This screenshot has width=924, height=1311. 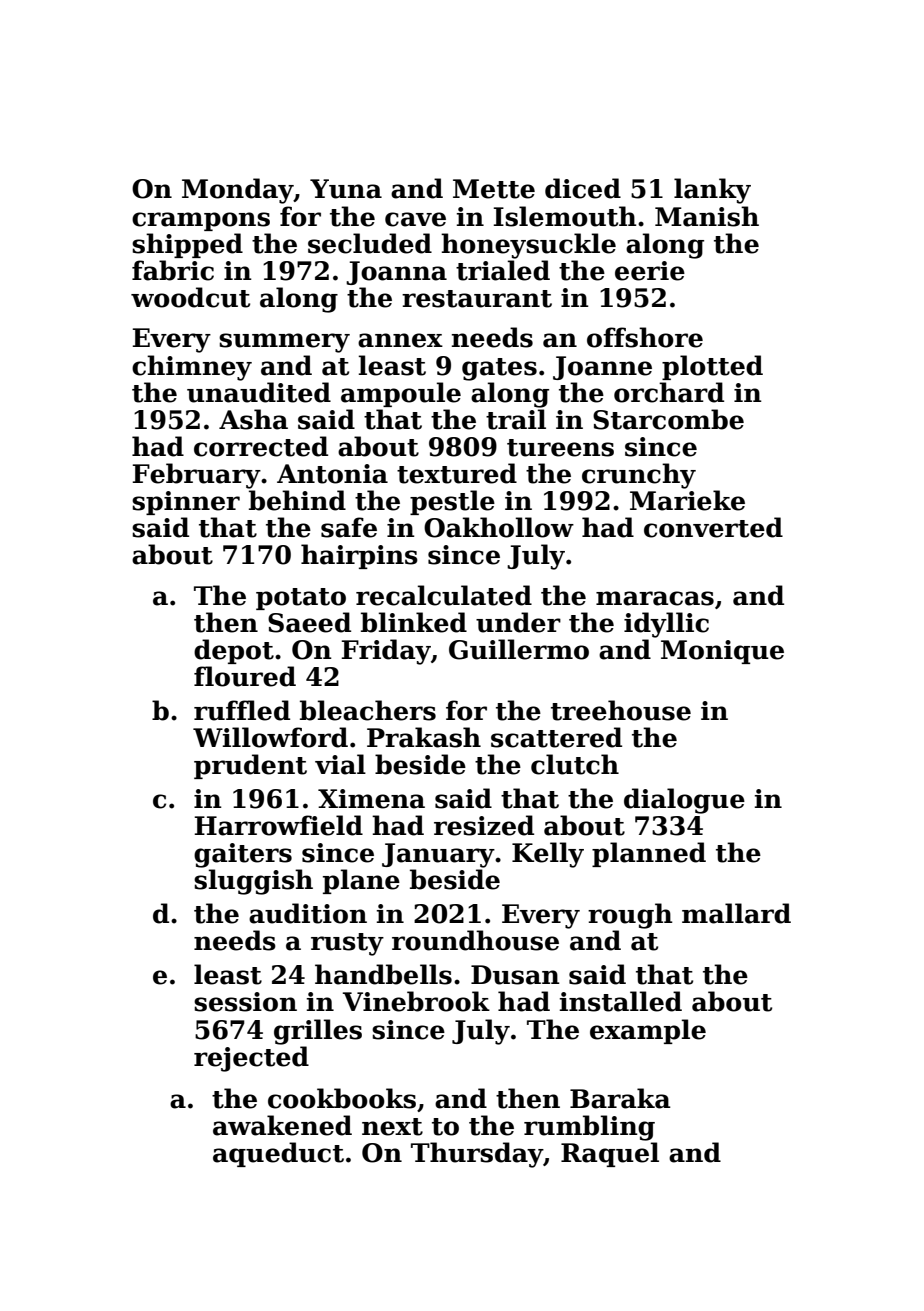 I want to click on Joanna, so click(x=396, y=273).
